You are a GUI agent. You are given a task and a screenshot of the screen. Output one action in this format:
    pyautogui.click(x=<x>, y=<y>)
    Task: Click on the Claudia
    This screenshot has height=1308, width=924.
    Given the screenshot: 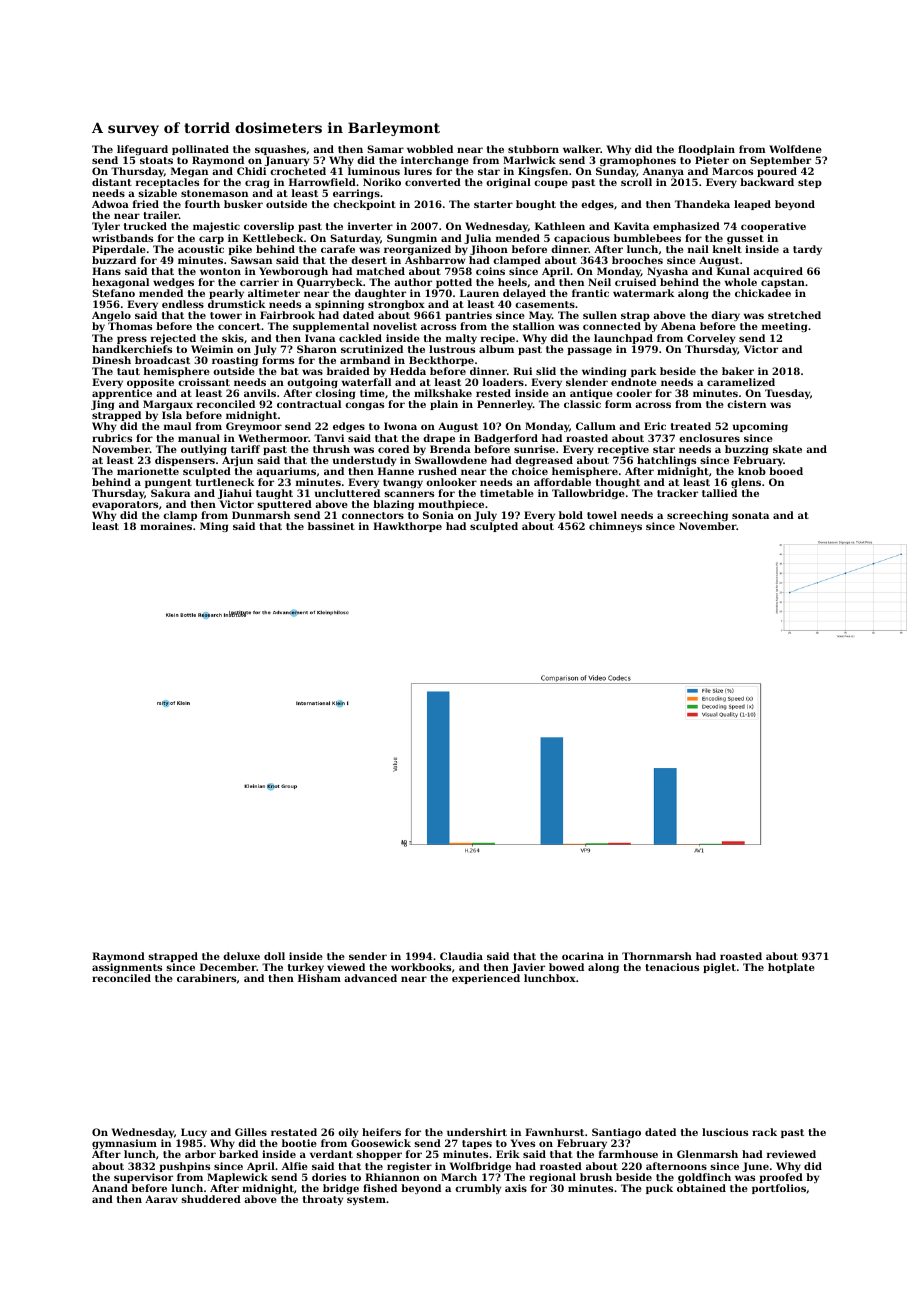 What is the action you would take?
    pyautogui.click(x=461, y=956)
